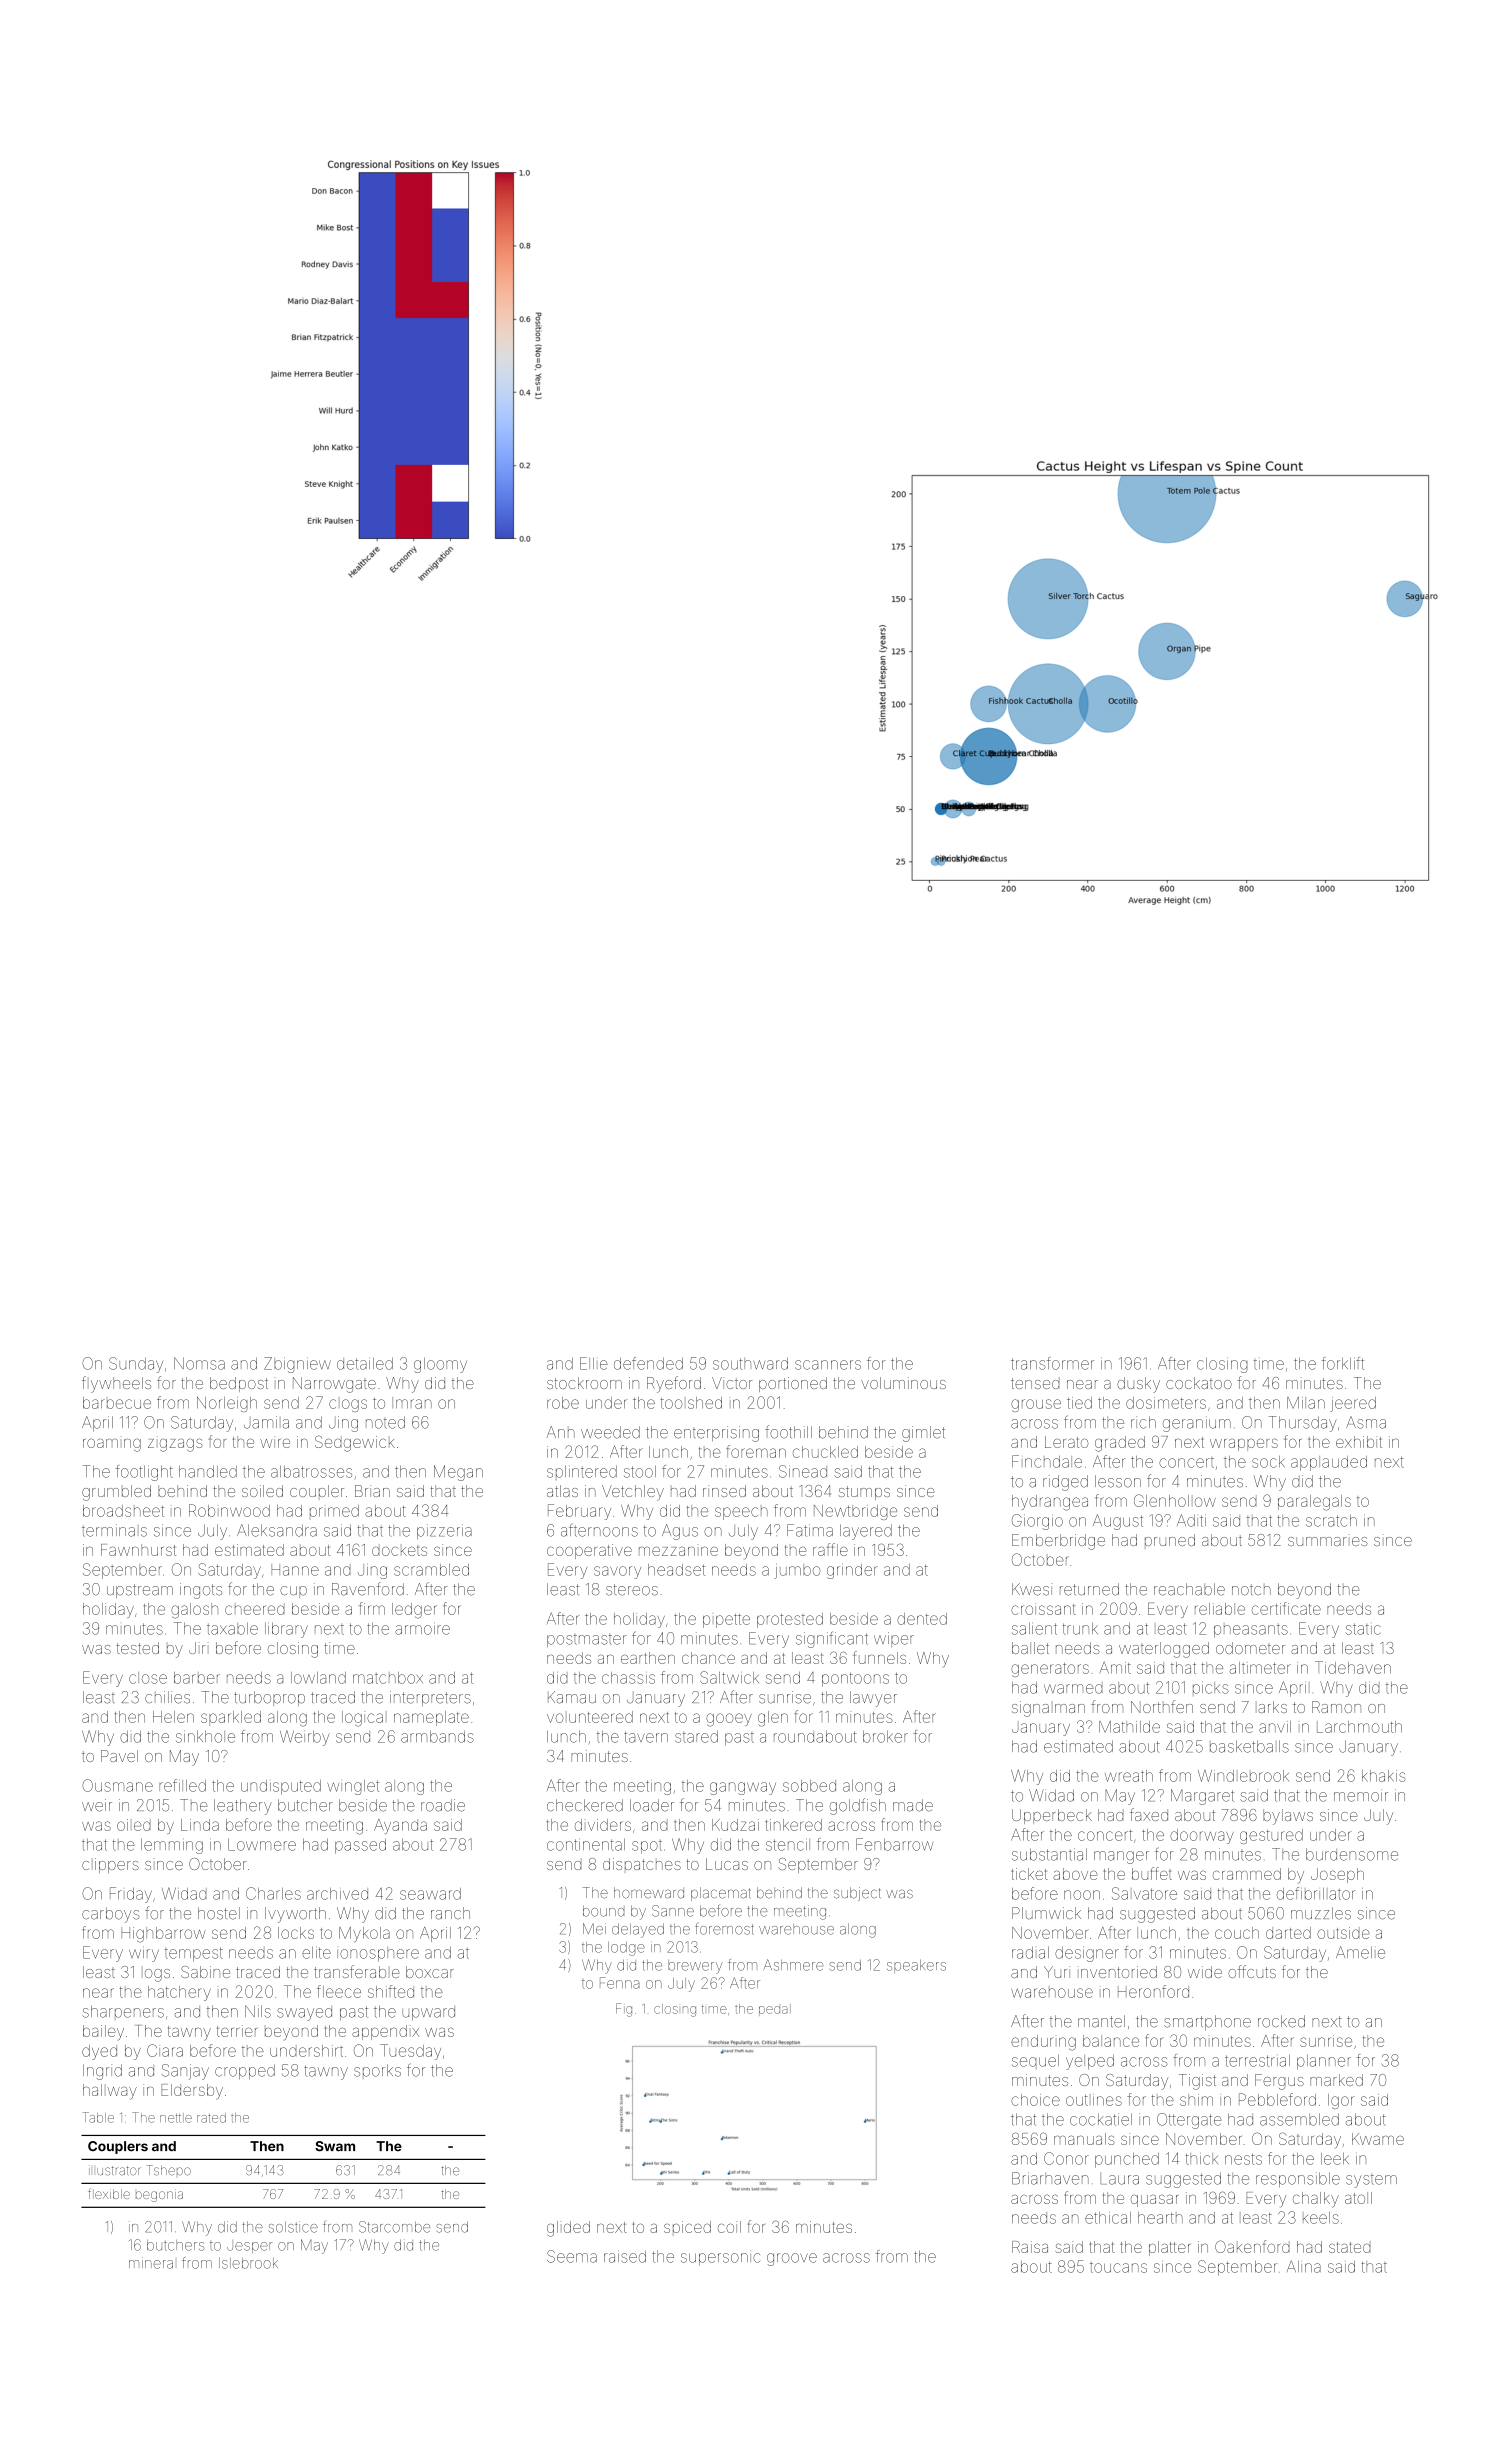  Describe the element at coordinates (360, 1846) in the image. I see `passed` at that location.
